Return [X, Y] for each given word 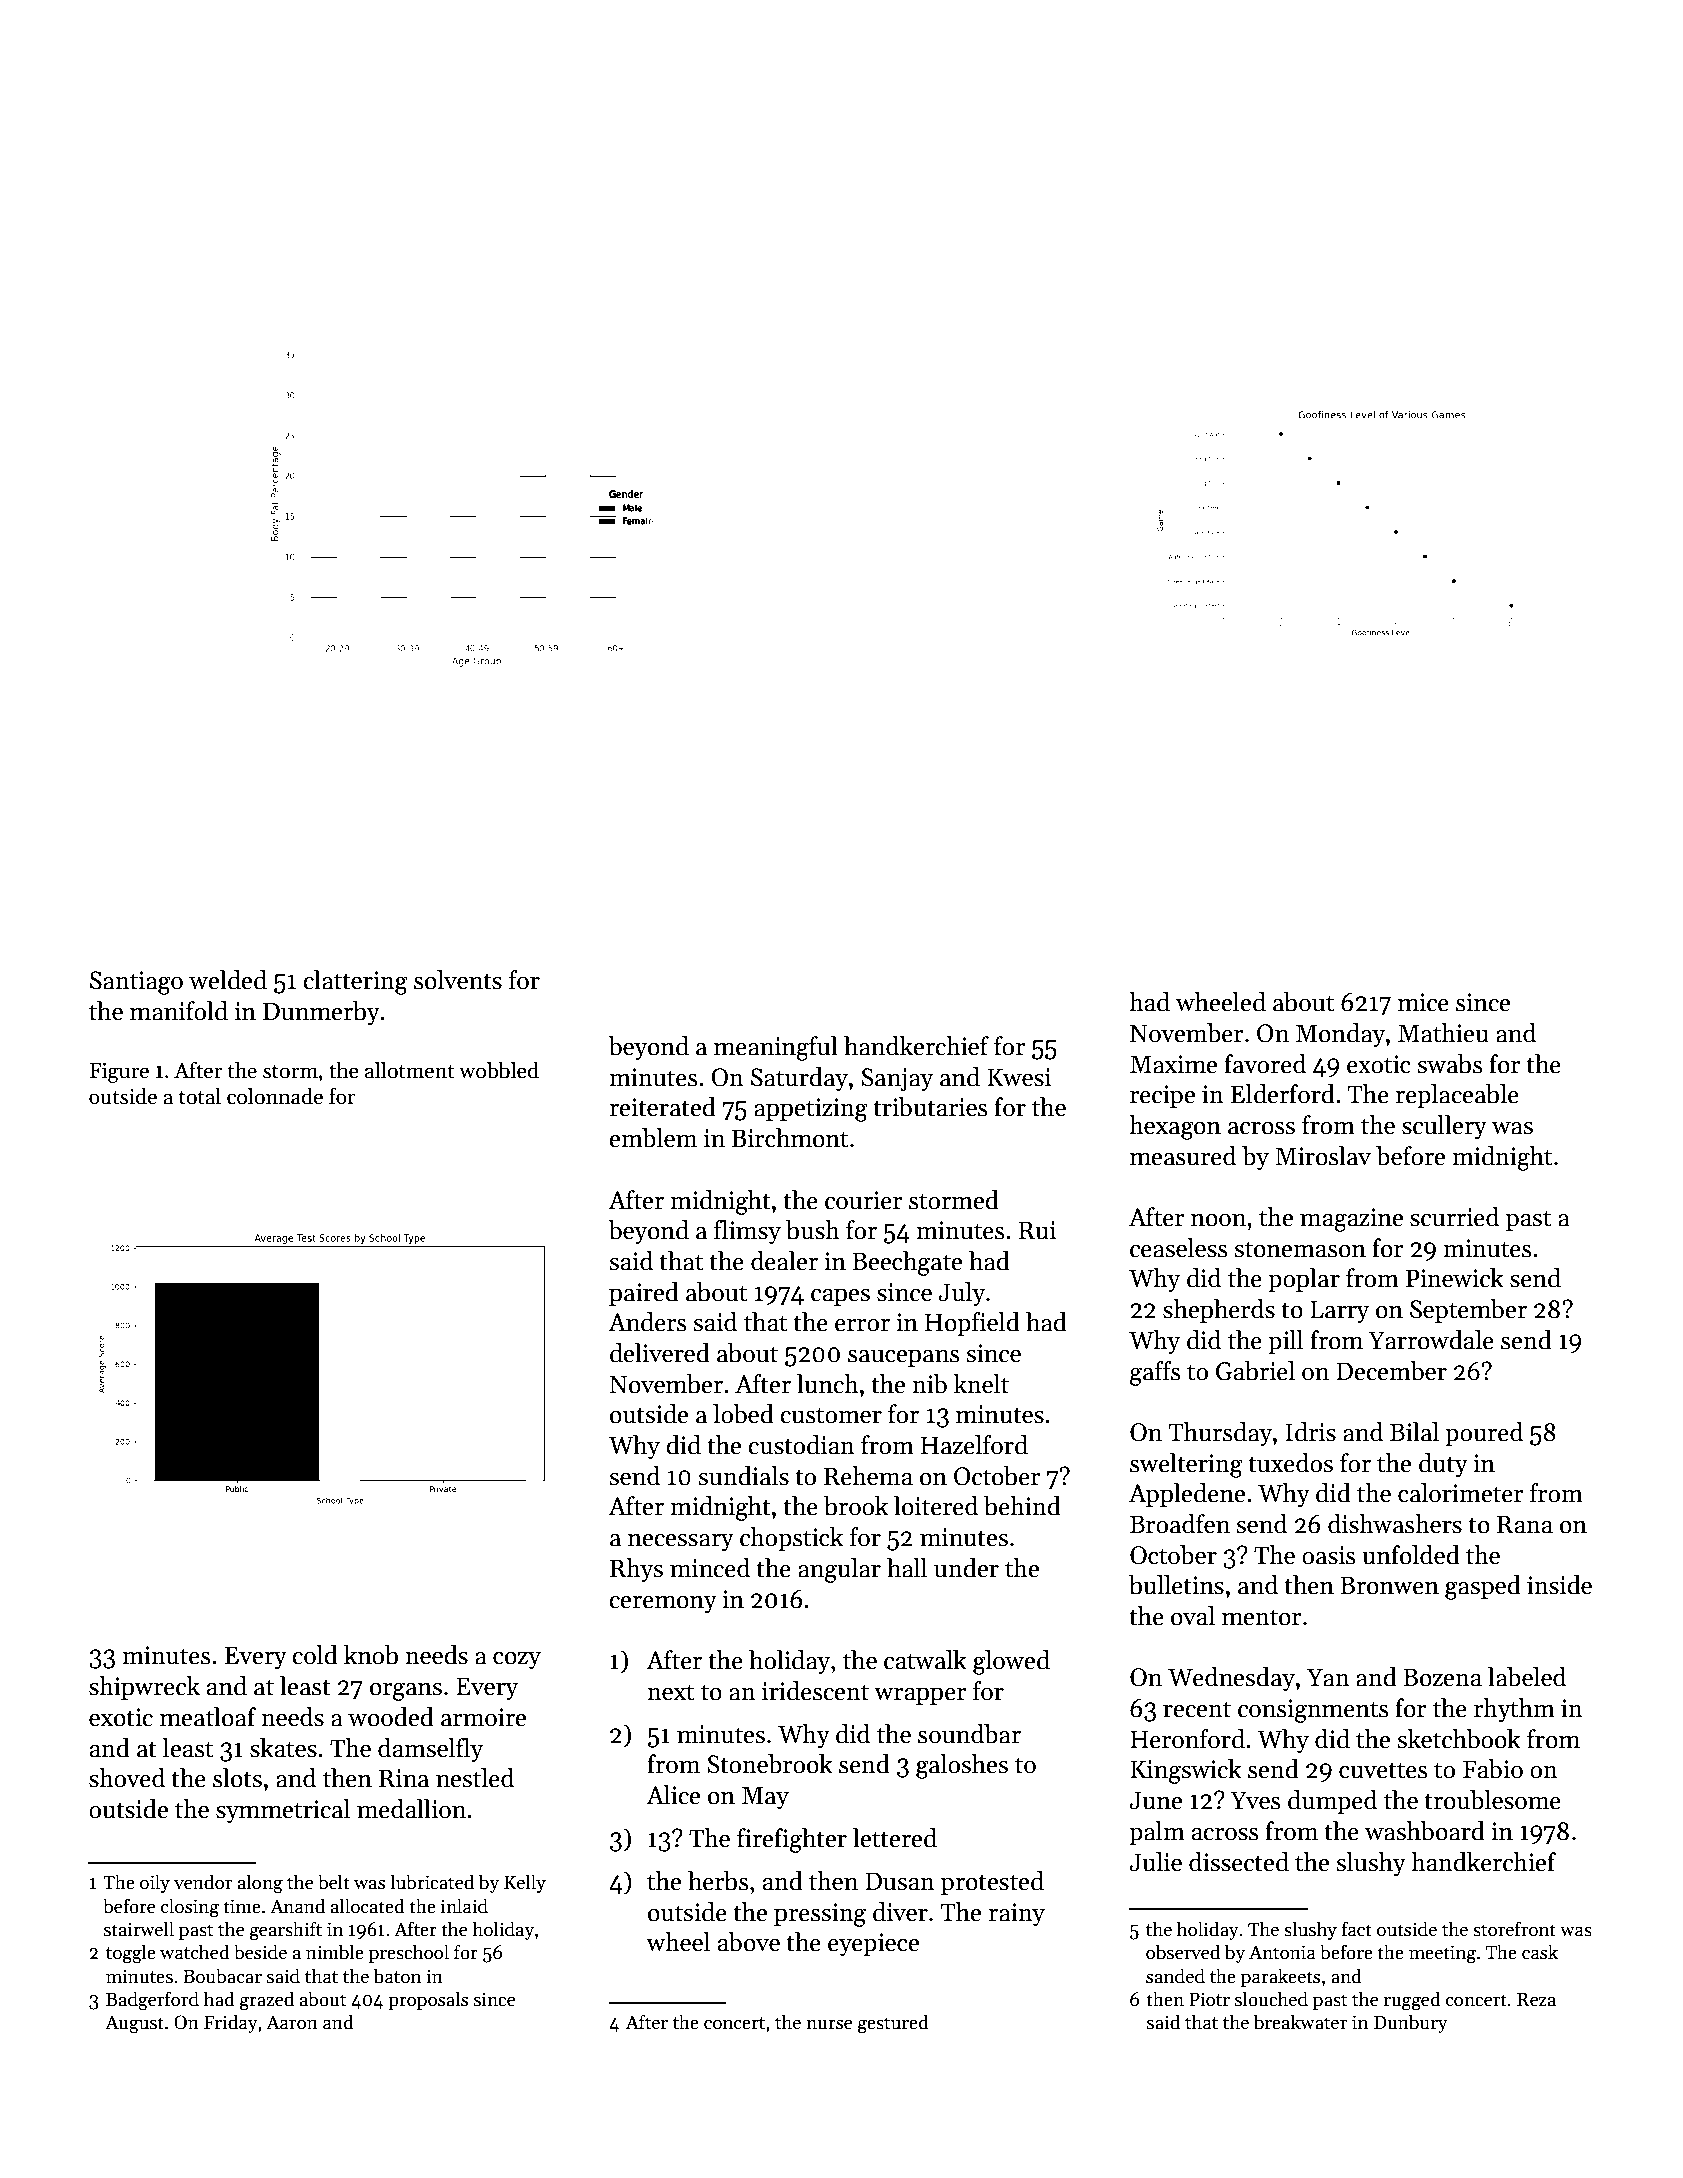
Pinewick [1455, 1278]
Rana [1525, 1524]
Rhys [636, 1570]
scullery [1444, 1127]
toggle [131, 1954]
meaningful [776, 1048]
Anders [647, 1322]
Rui [1037, 1230]
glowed [1011, 1662]
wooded [391, 1717]
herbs [718, 1881]
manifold [179, 1011]
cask [1540, 1952]
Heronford [1187, 1739]
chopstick [791, 1539]
